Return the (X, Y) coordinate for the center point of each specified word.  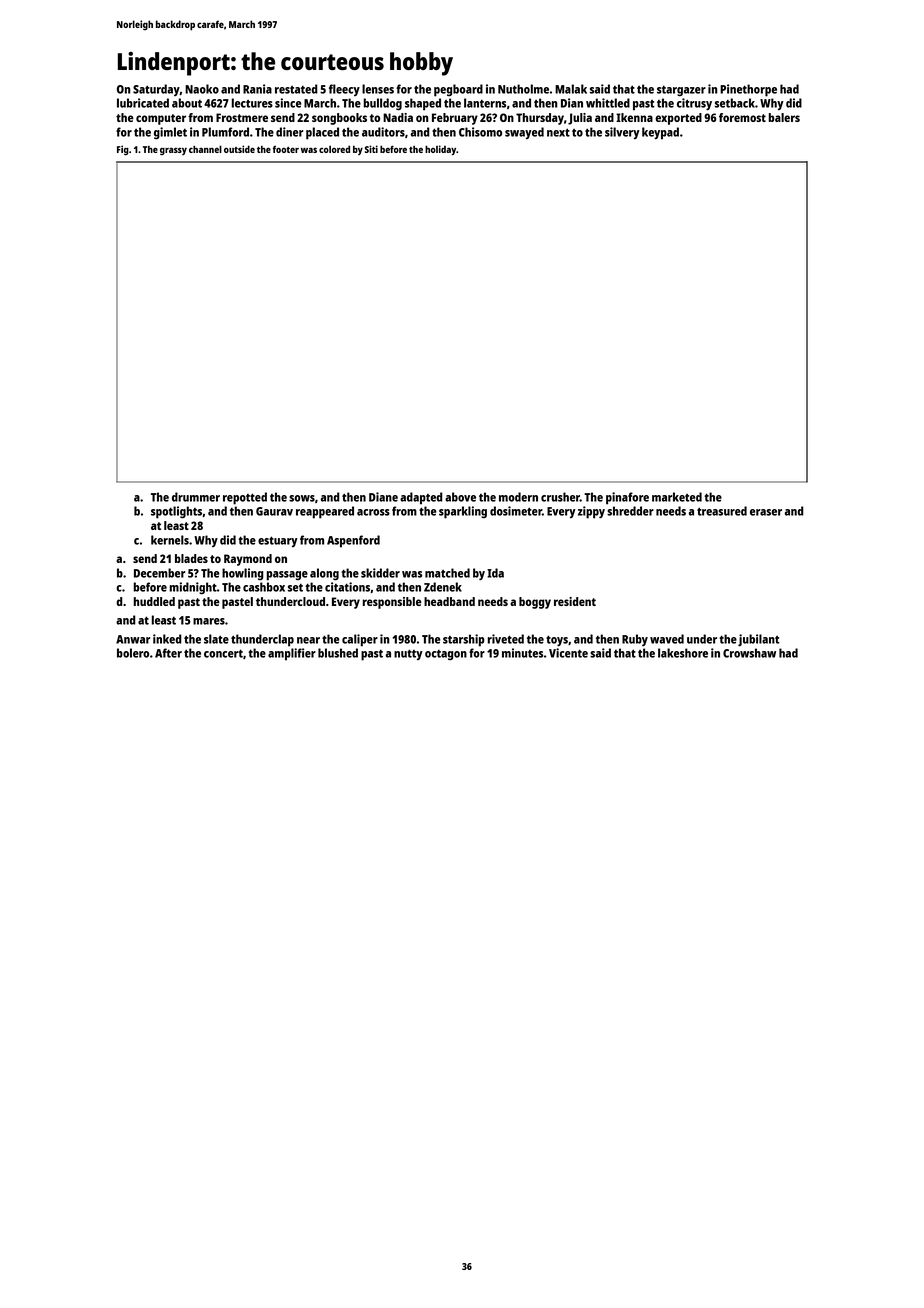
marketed (677, 497)
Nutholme (523, 89)
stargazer (681, 91)
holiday (440, 150)
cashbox (264, 587)
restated (296, 89)
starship (464, 640)
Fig (123, 150)
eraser (766, 512)
